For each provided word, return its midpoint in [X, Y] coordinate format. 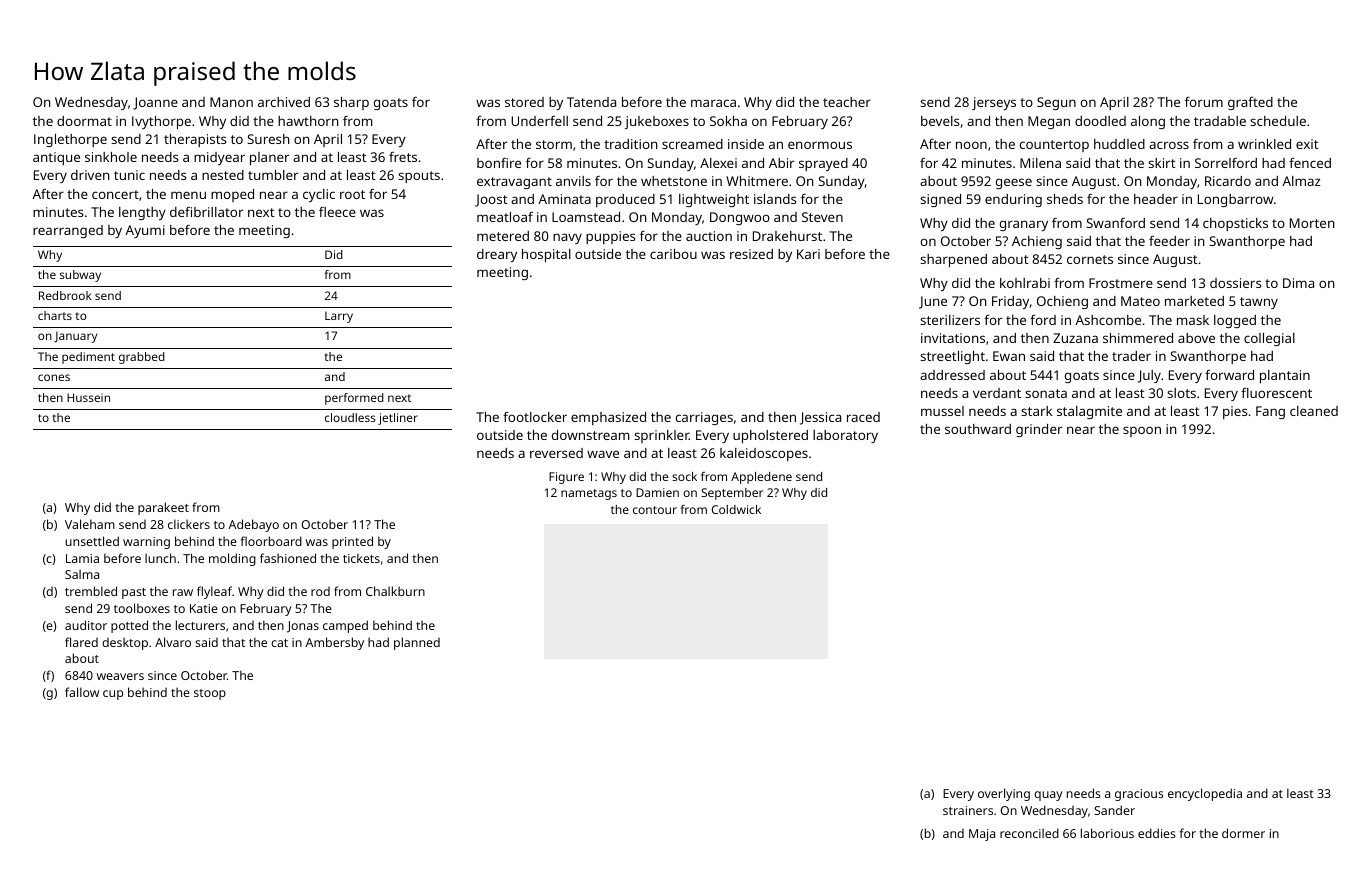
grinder [1039, 430]
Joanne [155, 103]
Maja [982, 835]
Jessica [820, 418]
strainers [968, 810]
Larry [339, 317]
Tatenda [591, 102]
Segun [1056, 103]
